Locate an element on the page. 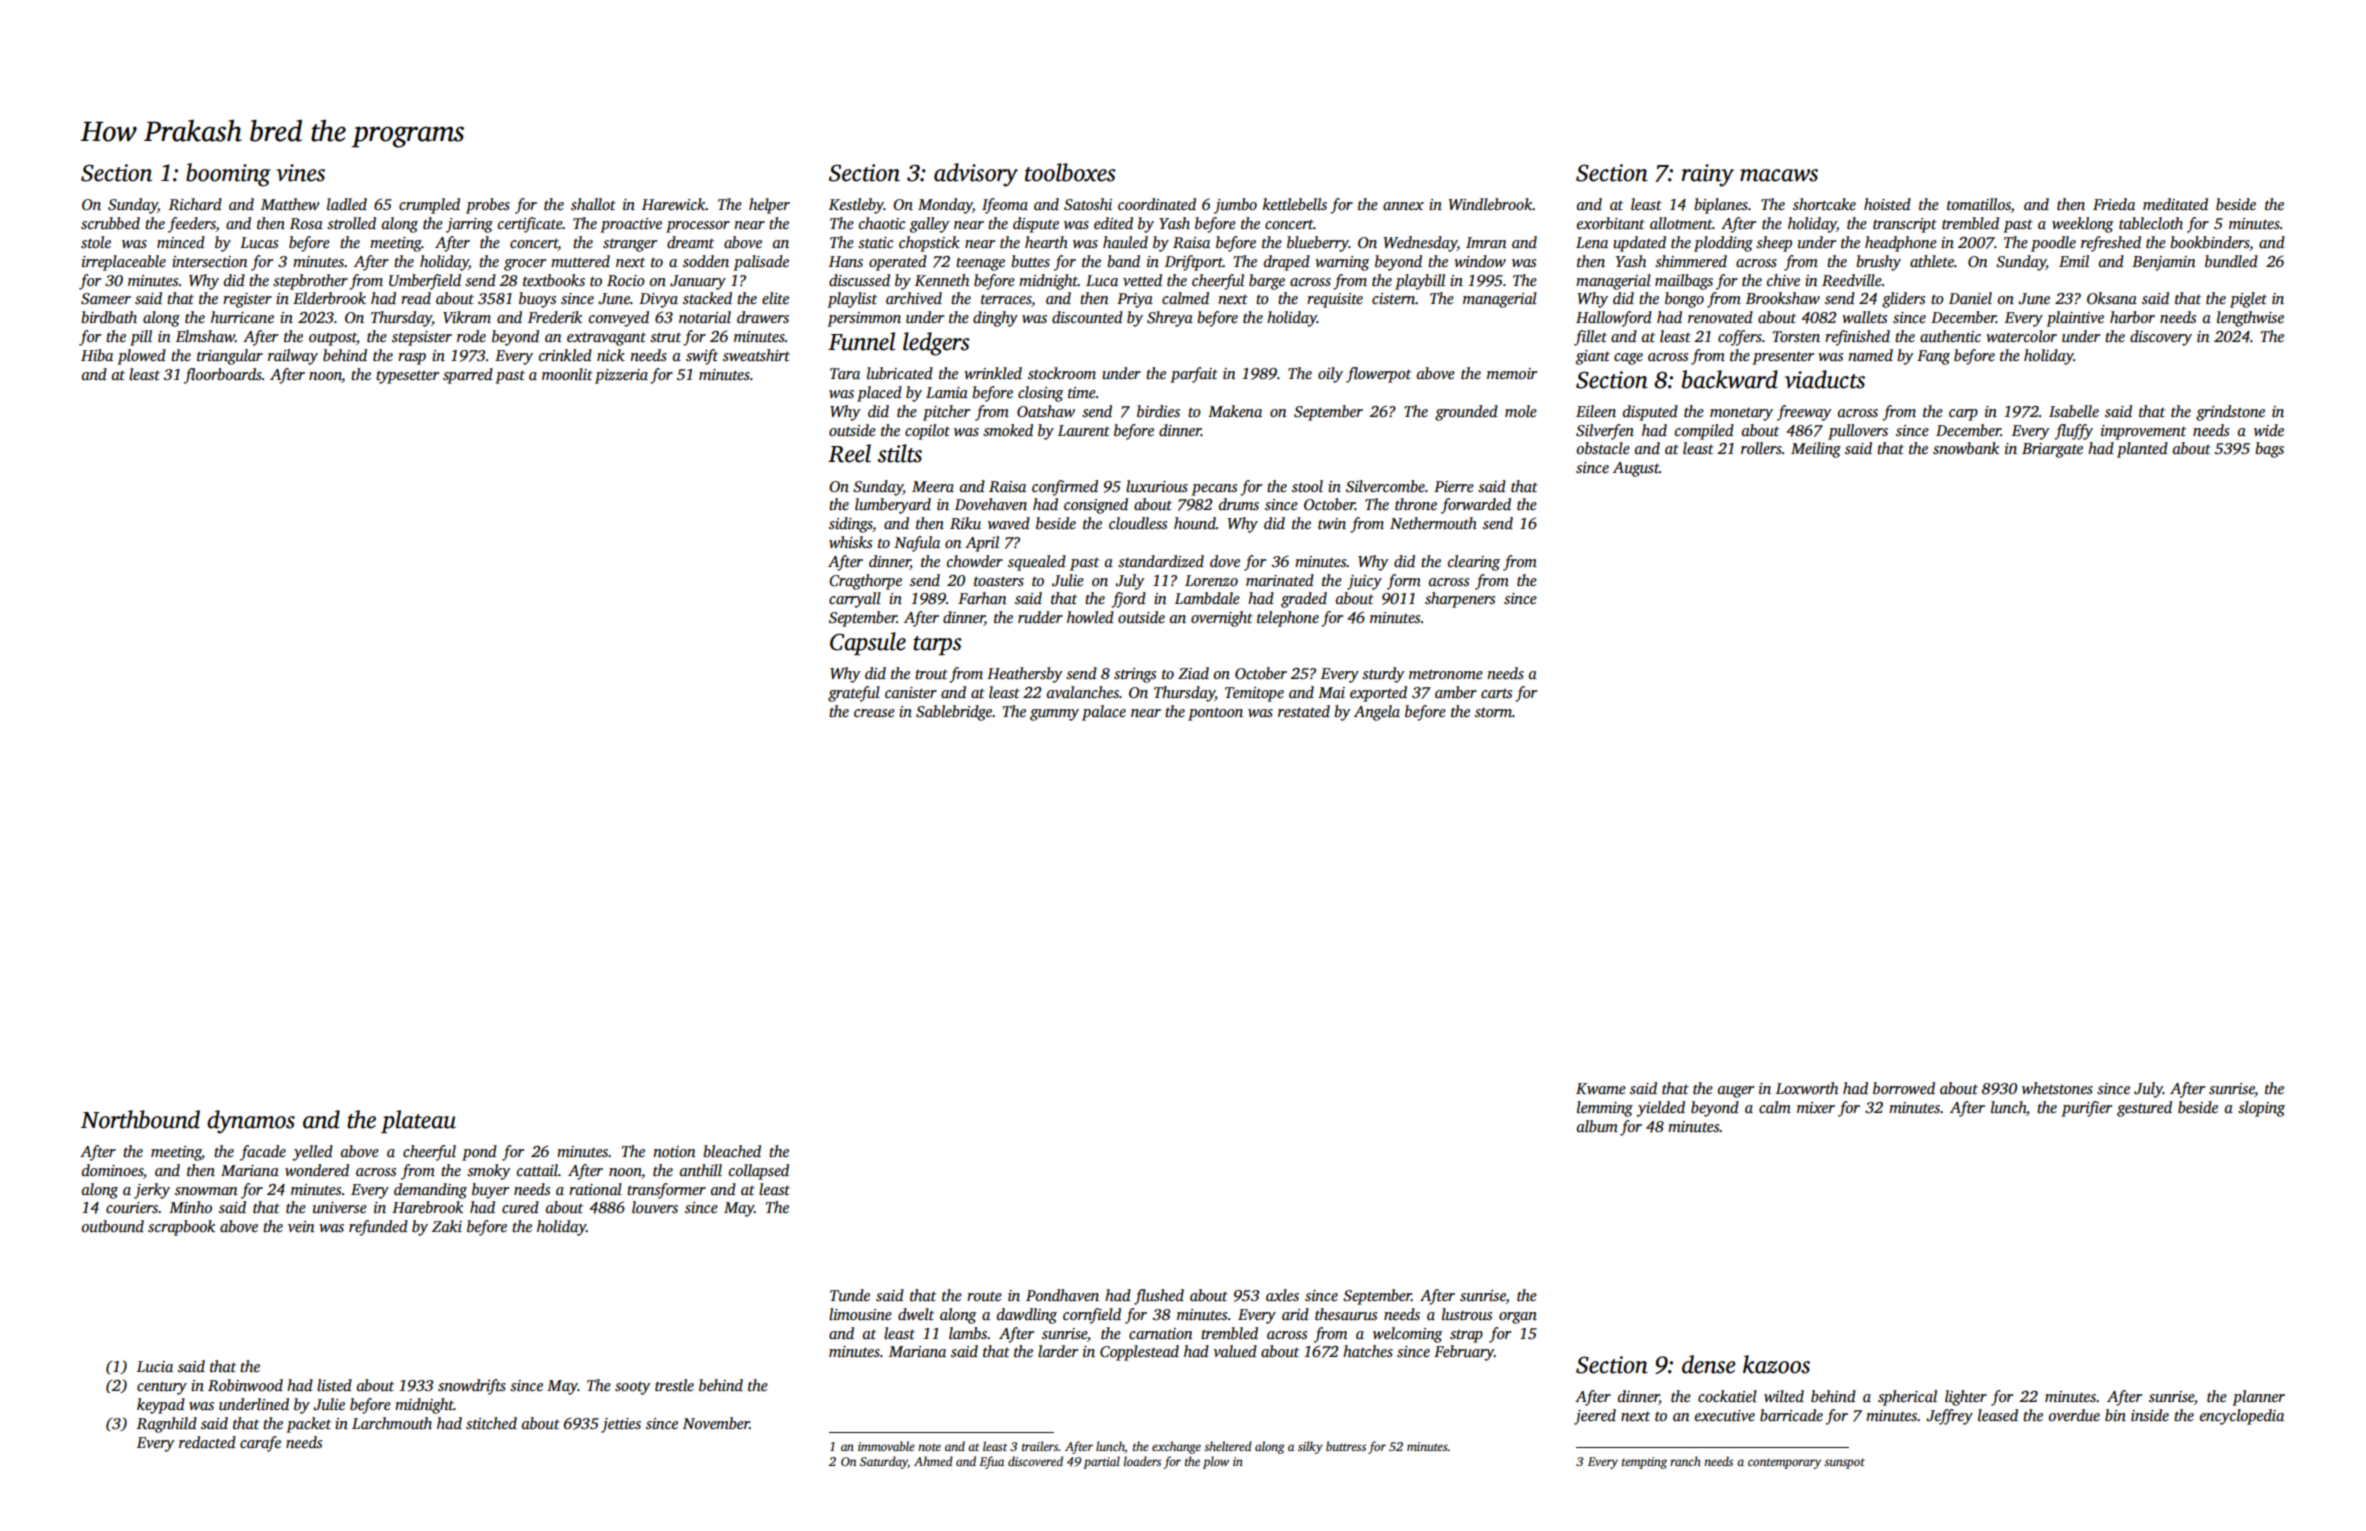 The height and width of the image is (1531, 2366). vines is located at coordinates (300, 173).
